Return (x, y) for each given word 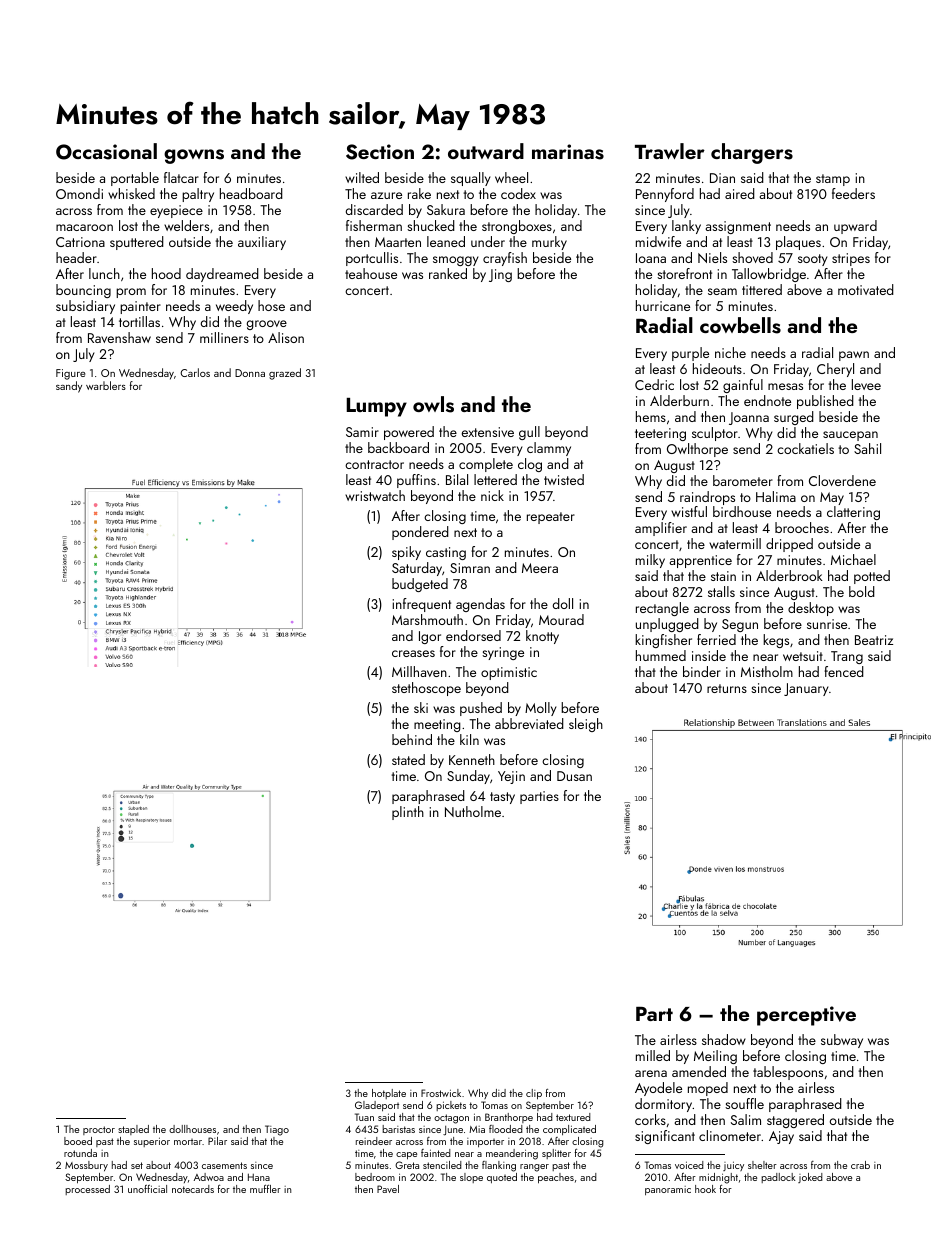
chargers (752, 153)
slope (471, 1178)
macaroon (84, 227)
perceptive (806, 1016)
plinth (408, 813)
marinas (568, 152)
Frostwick (441, 1093)
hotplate (389, 1094)
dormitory (664, 1105)
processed (87, 1190)
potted (872, 577)
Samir (362, 432)
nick (492, 495)
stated (408, 759)
